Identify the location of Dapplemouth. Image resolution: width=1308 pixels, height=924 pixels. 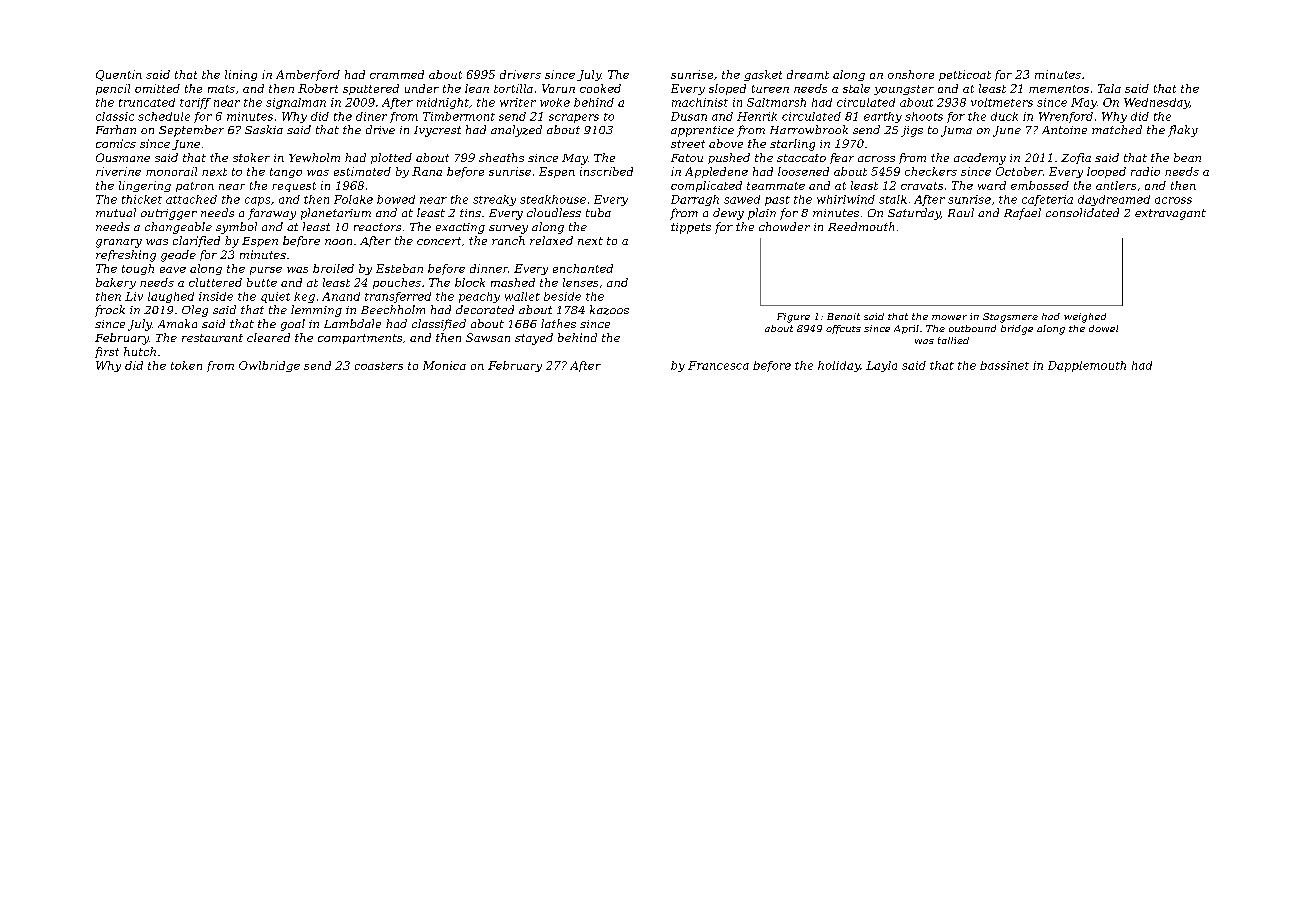
(1087, 366).
